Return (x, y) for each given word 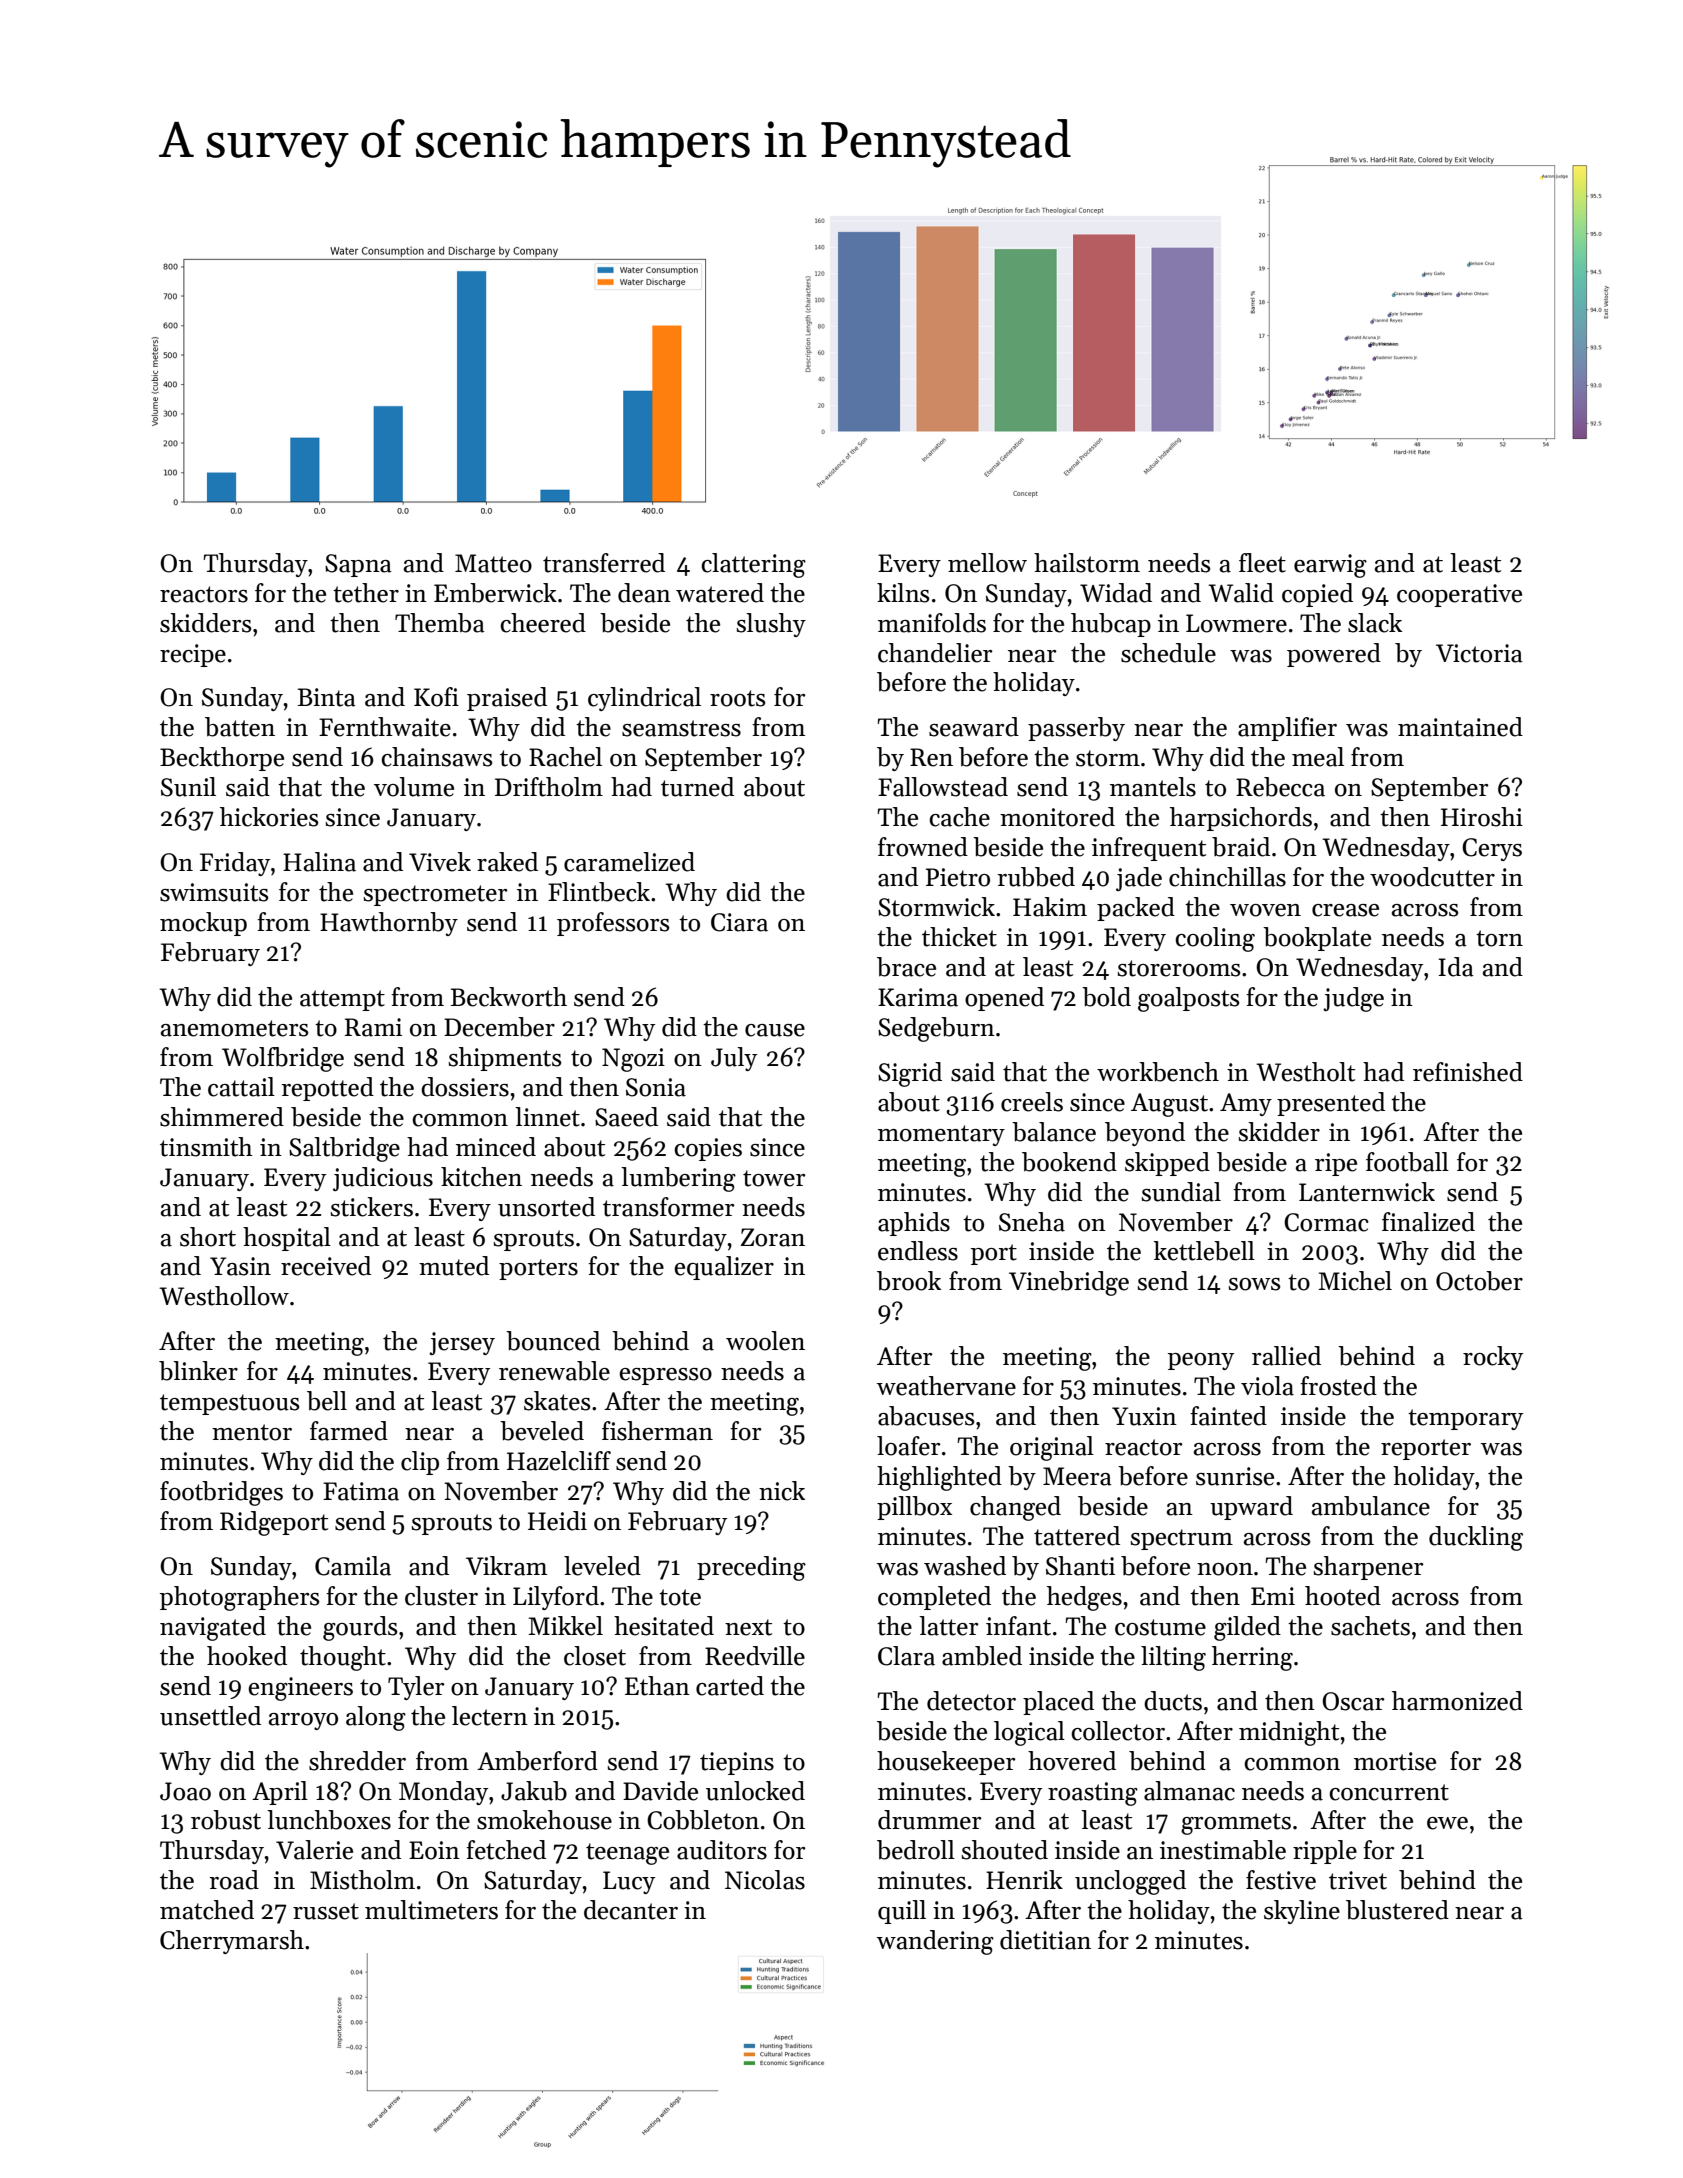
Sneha (1032, 1222)
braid (1241, 847)
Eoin (434, 1850)
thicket (959, 937)
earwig (1330, 566)
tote (680, 1597)
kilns (903, 593)
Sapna (358, 565)
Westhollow (224, 1296)
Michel (1355, 1281)
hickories (269, 817)
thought (343, 1658)
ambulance (1371, 1506)
